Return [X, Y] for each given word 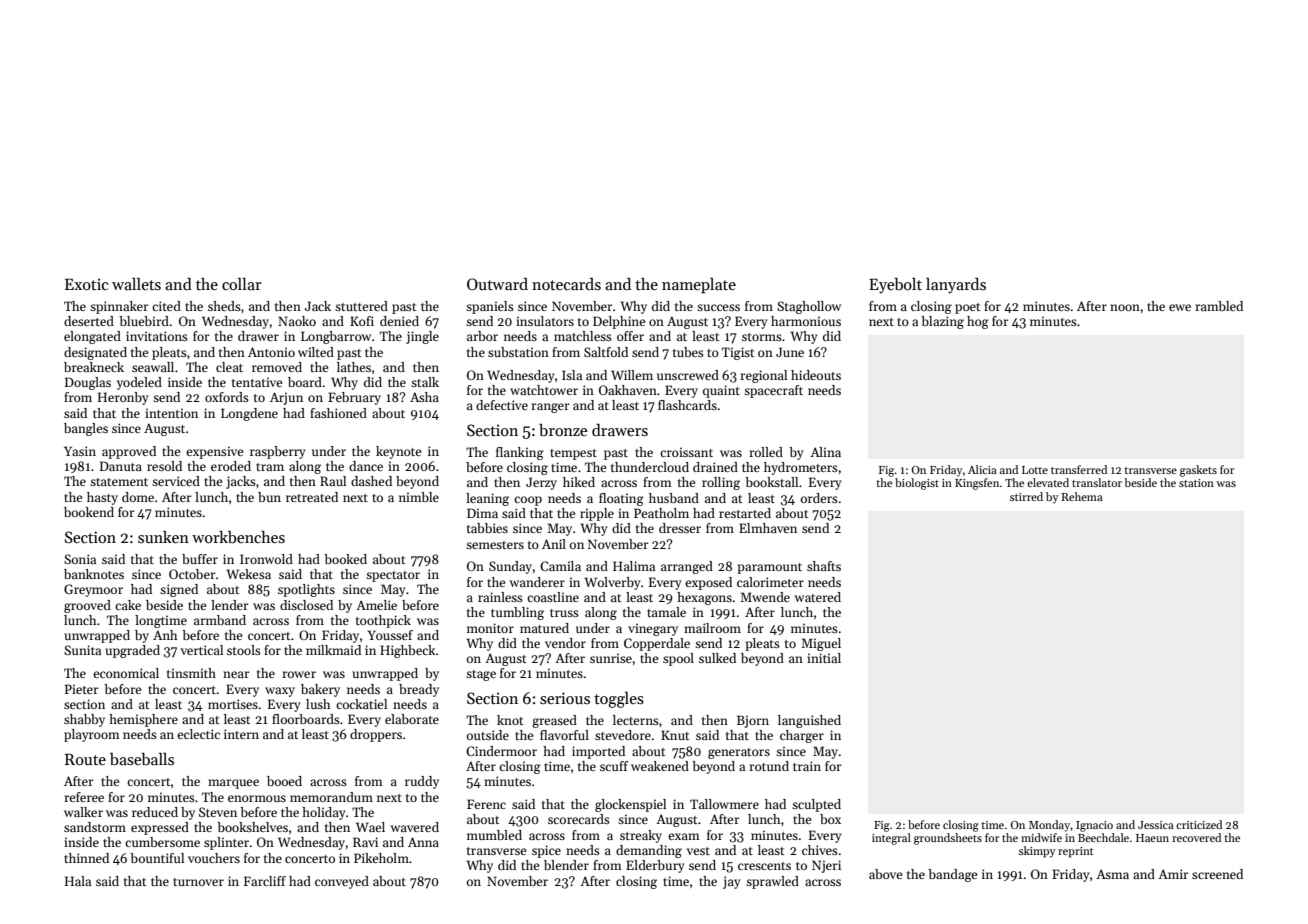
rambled [1219, 306]
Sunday [510, 567]
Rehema [1082, 496]
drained [715, 467]
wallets [136, 284]
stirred [1026, 496]
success [718, 307]
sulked [717, 658]
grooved [87, 606]
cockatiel [361, 704]
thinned [86, 858]
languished [809, 721]
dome [138, 497]
